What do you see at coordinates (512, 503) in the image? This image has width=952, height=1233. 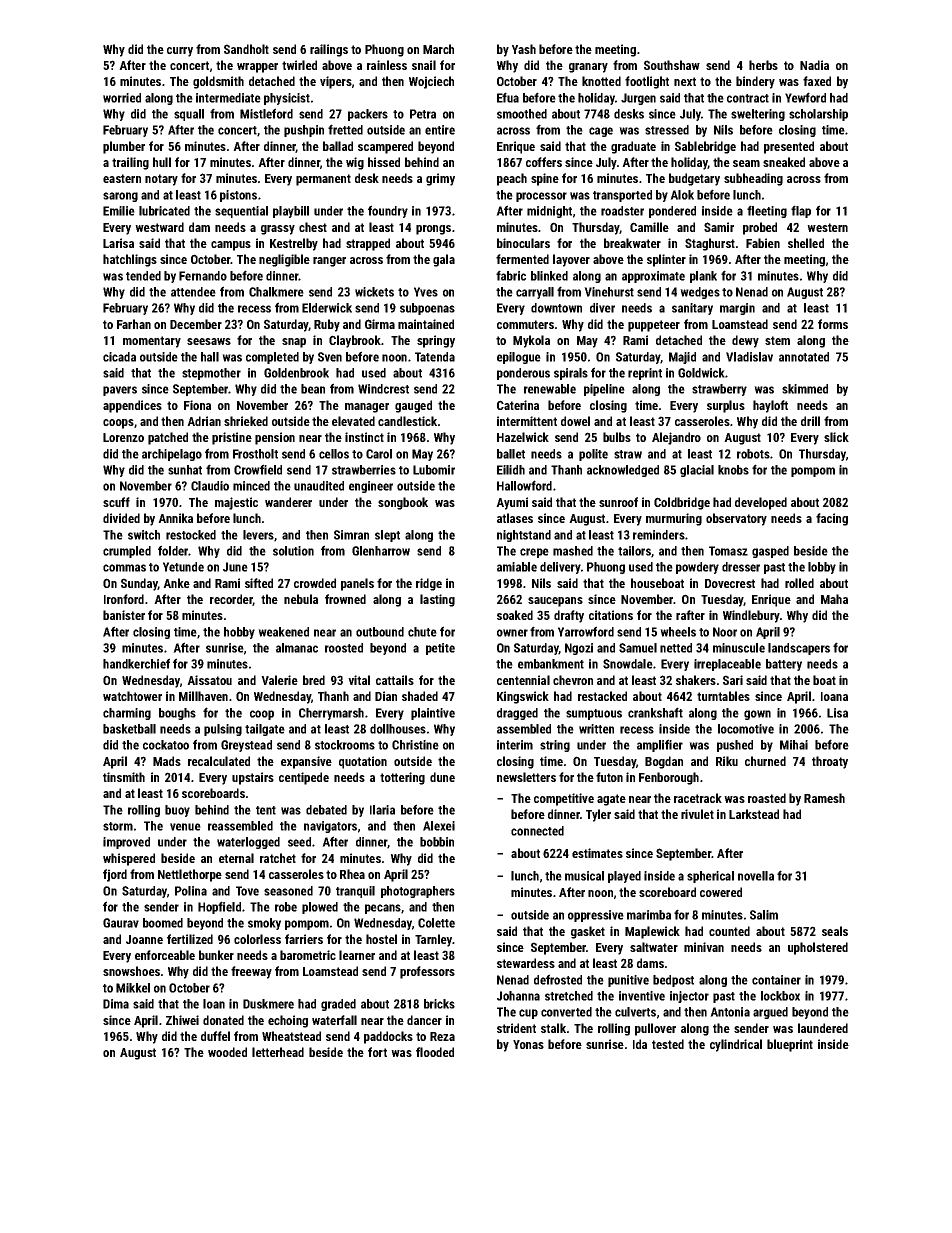 I see `Ayumi` at bounding box center [512, 503].
